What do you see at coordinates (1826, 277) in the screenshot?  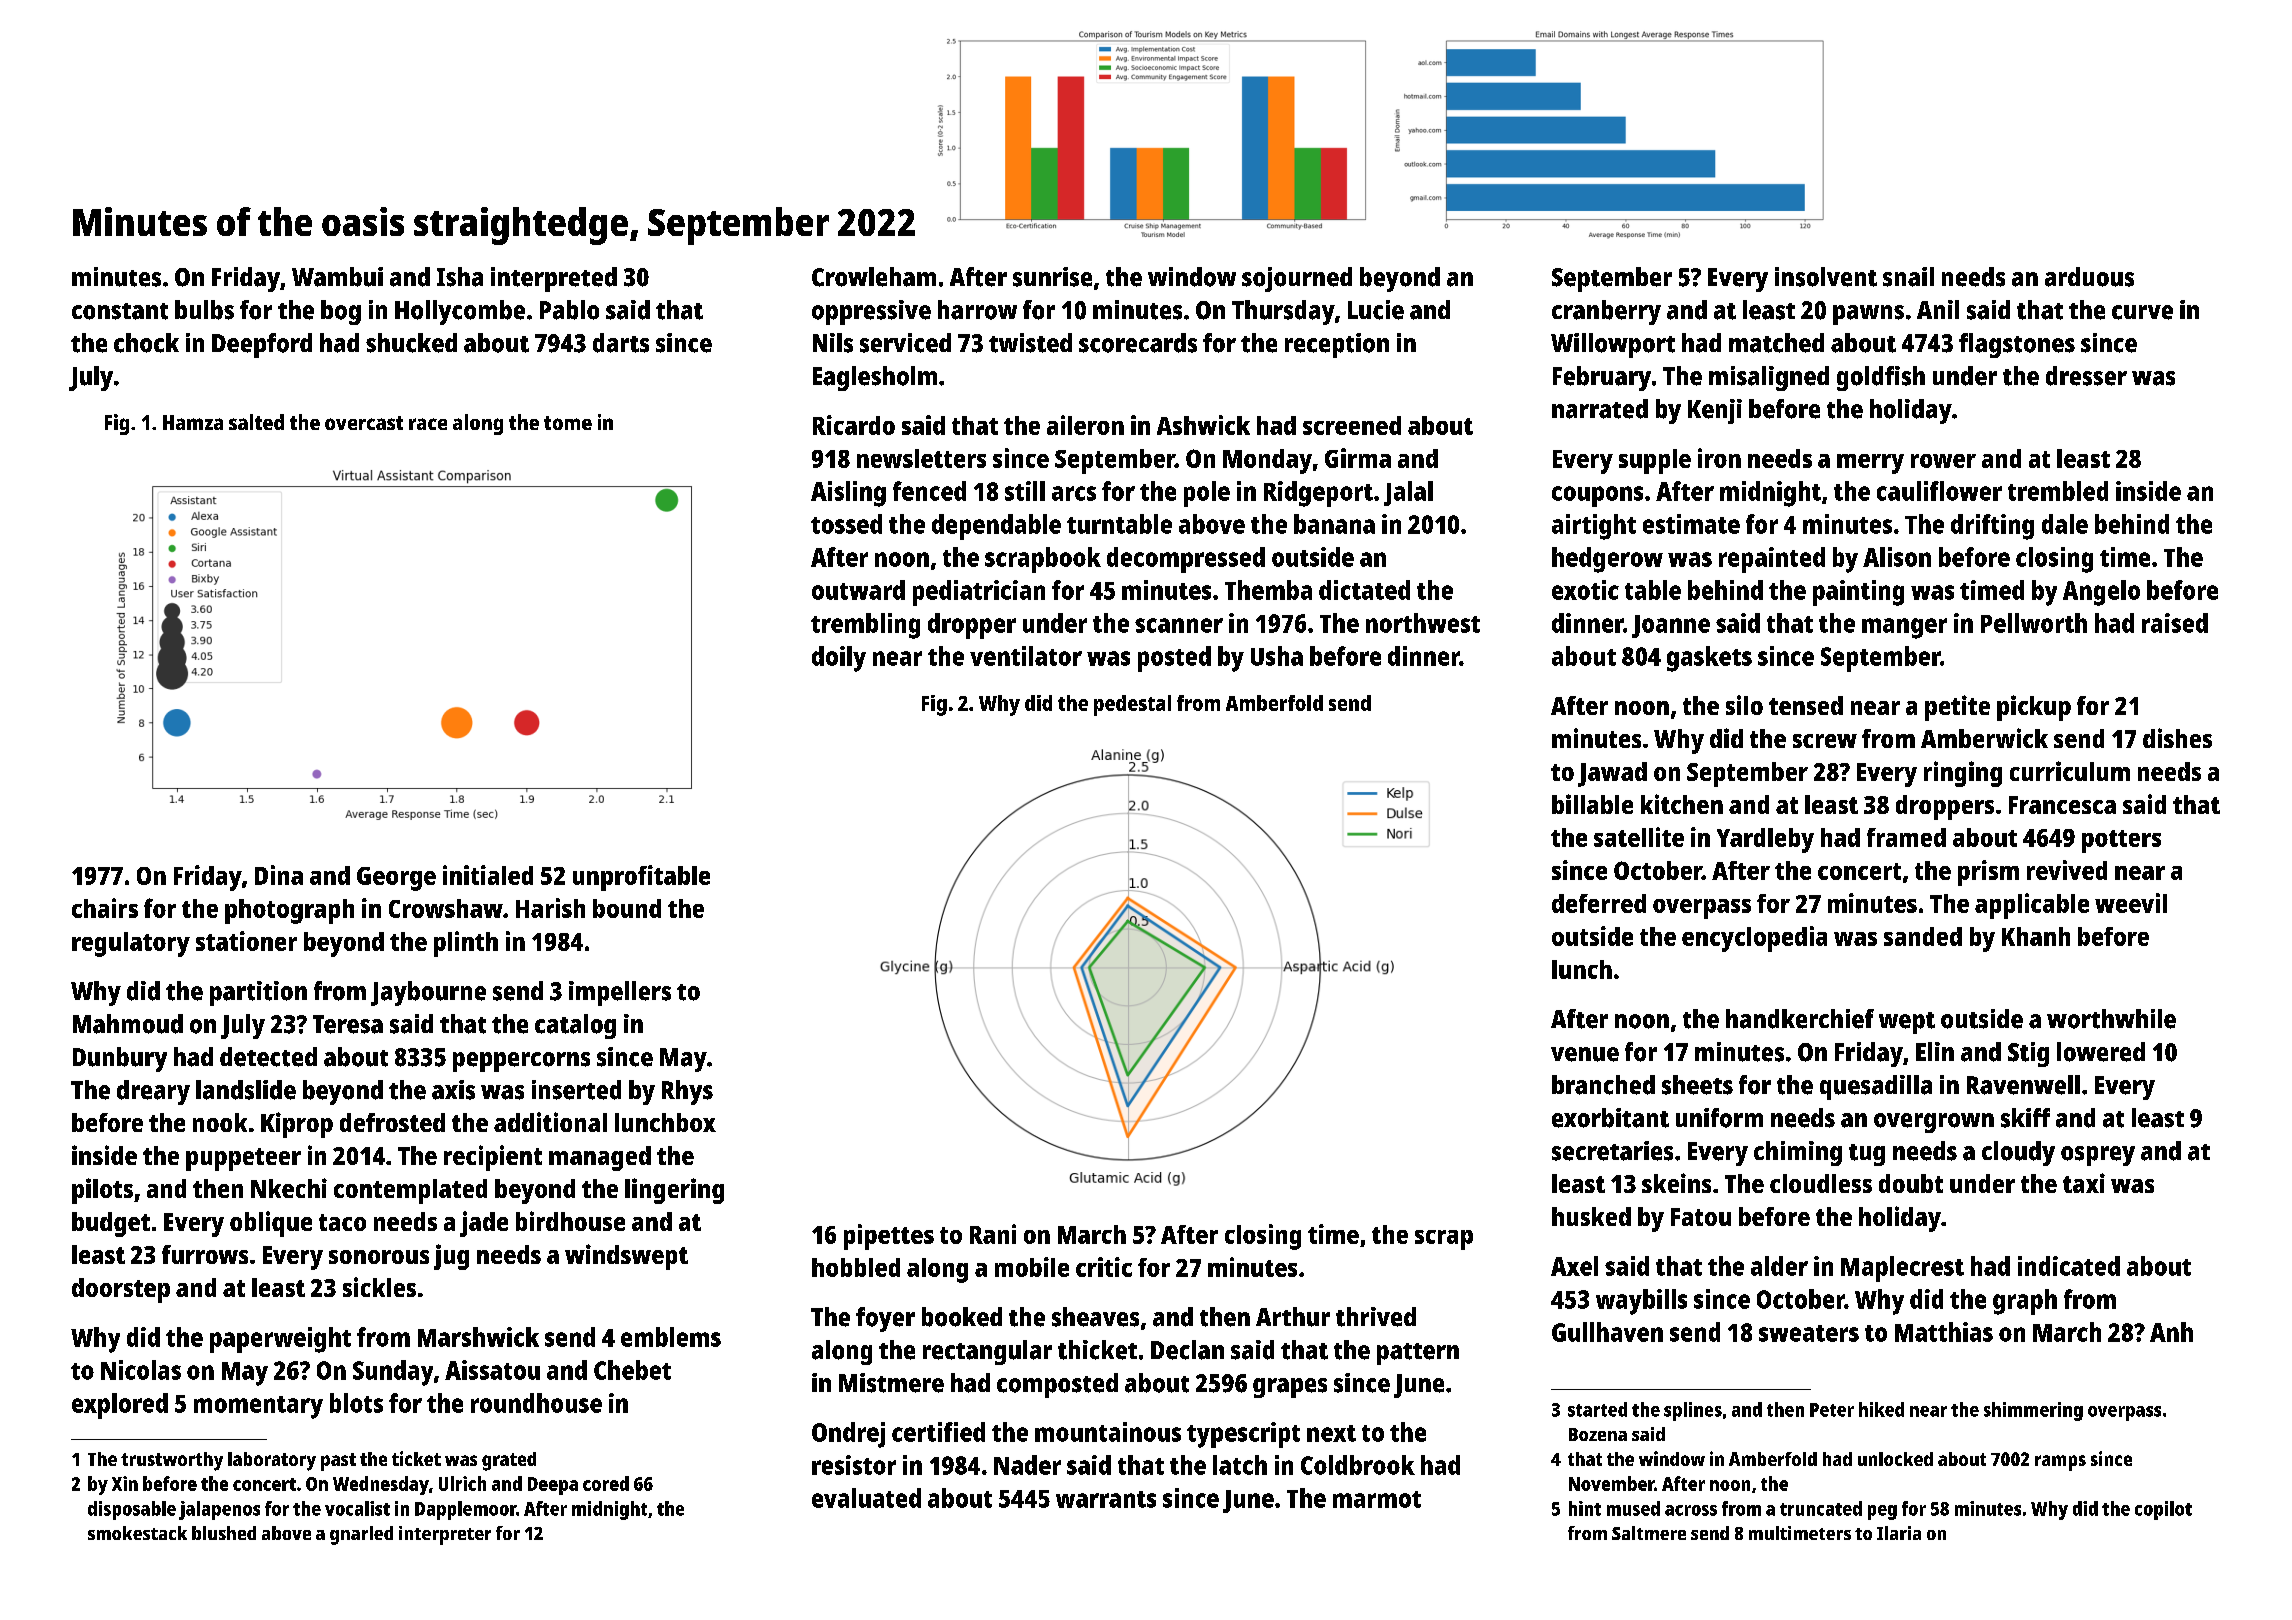 I see `insolvent` at bounding box center [1826, 277].
